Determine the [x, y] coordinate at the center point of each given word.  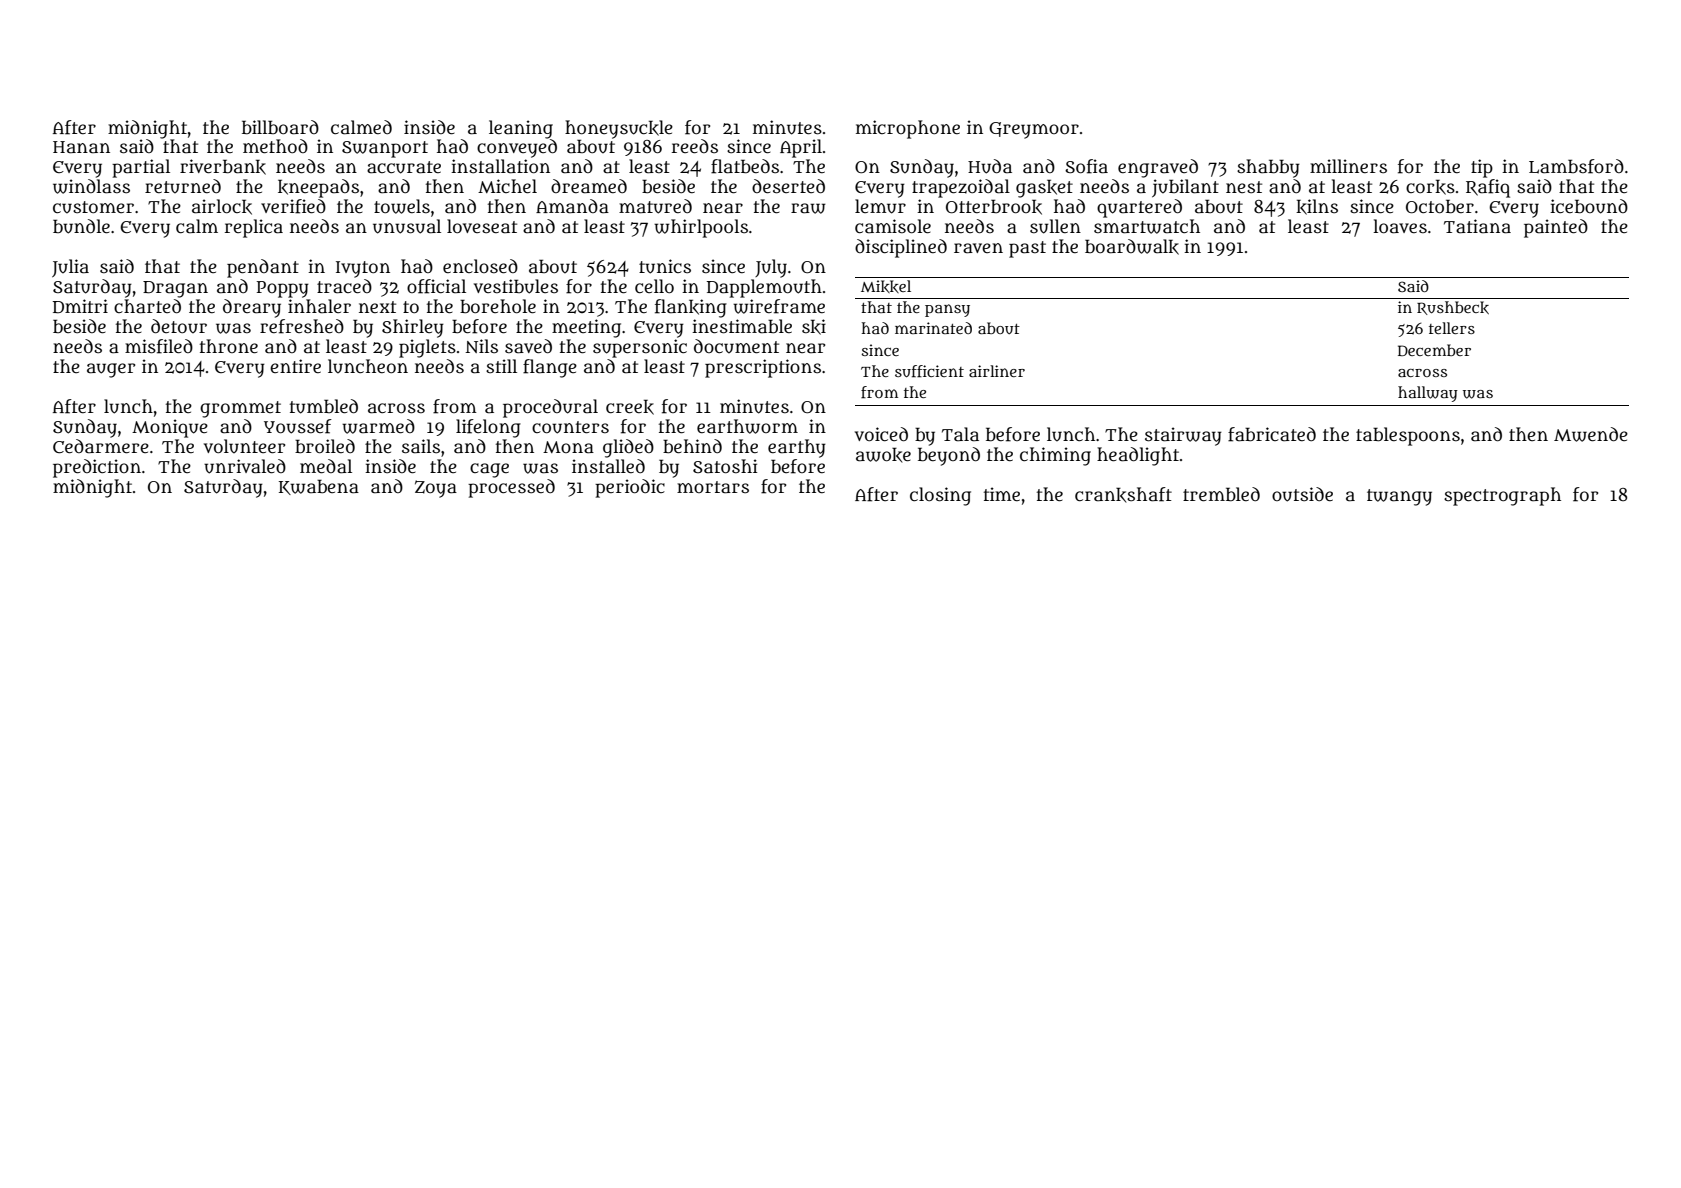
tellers [1452, 328]
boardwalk [1132, 247]
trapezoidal [961, 188]
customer [93, 207]
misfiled [159, 346]
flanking [691, 308]
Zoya [436, 489]
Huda [990, 166]
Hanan [81, 147]
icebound [1589, 206]
